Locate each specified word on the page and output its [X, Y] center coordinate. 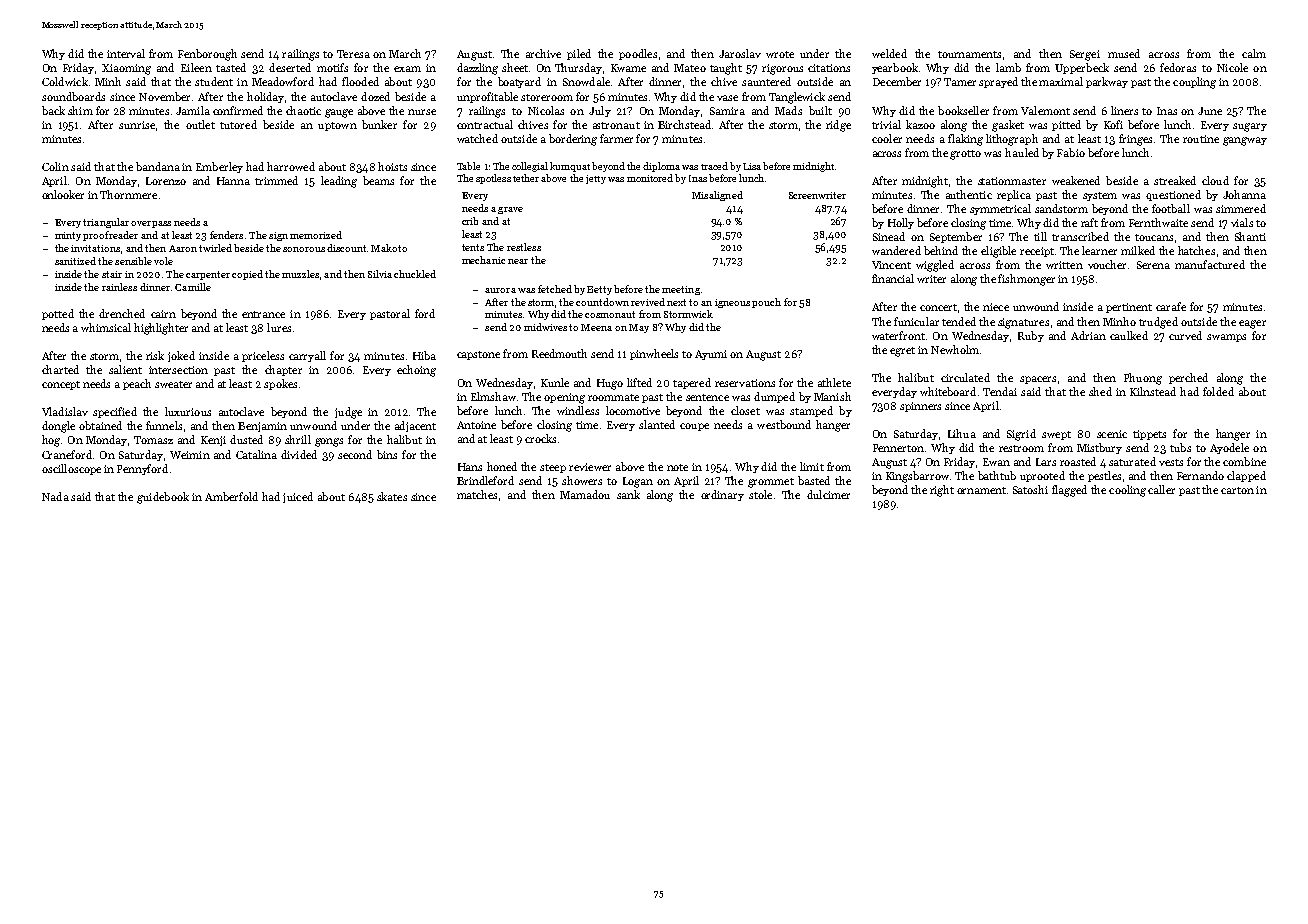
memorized [316, 235]
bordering [573, 140]
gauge [339, 113]
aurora [500, 290]
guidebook [163, 498]
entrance [263, 314]
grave [510, 210]
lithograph [1012, 140]
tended [959, 321]
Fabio [1071, 152]
